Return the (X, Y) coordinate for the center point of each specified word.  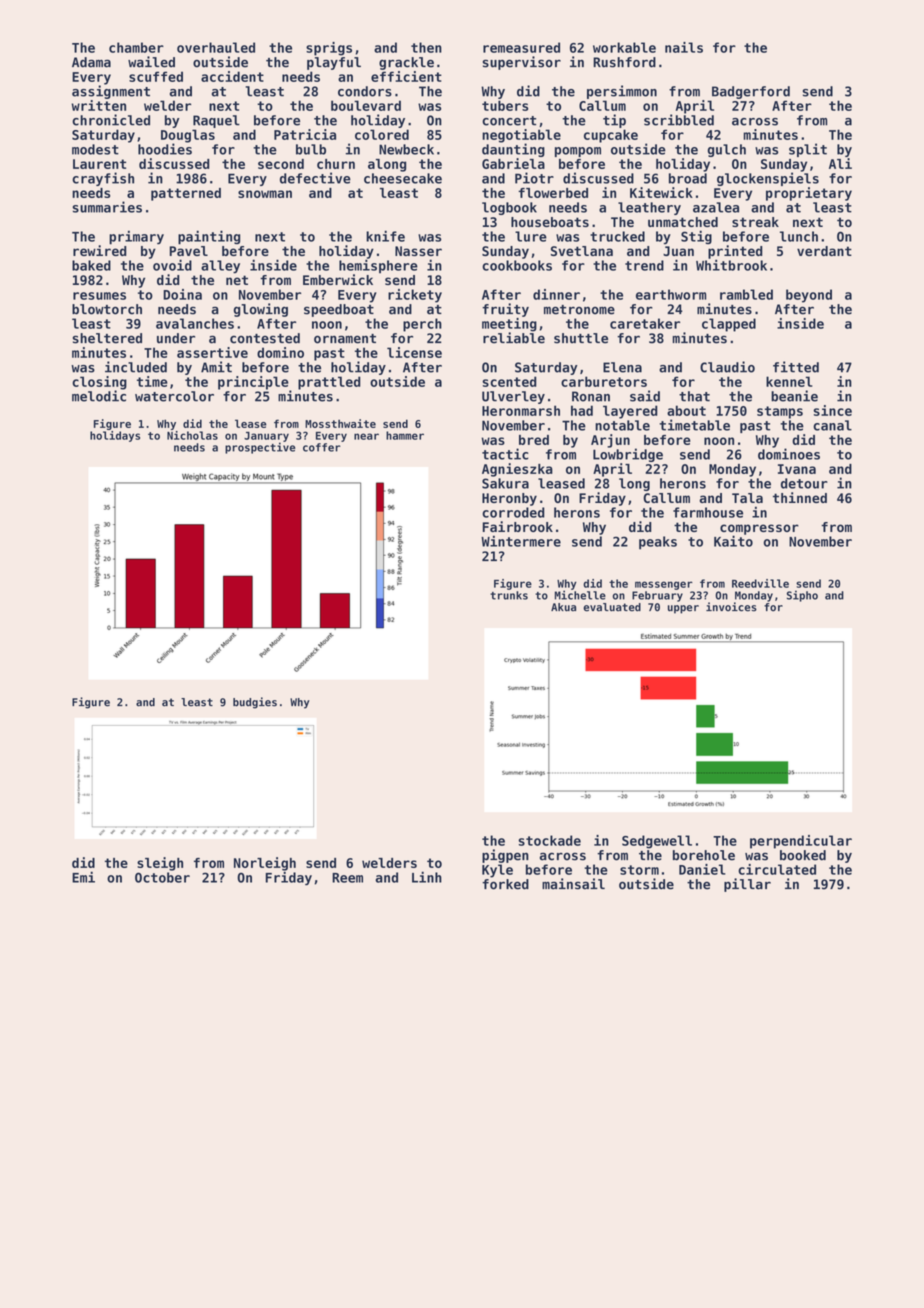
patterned (186, 194)
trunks (509, 595)
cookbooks (517, 265)
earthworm (671, 294)
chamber (136, 47)
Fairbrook (517, 526)
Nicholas (192, 435)
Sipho (802, 596)
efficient (406, 76)
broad (688, 178)
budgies (255, 703)
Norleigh (265, 864)
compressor (759, 529)
